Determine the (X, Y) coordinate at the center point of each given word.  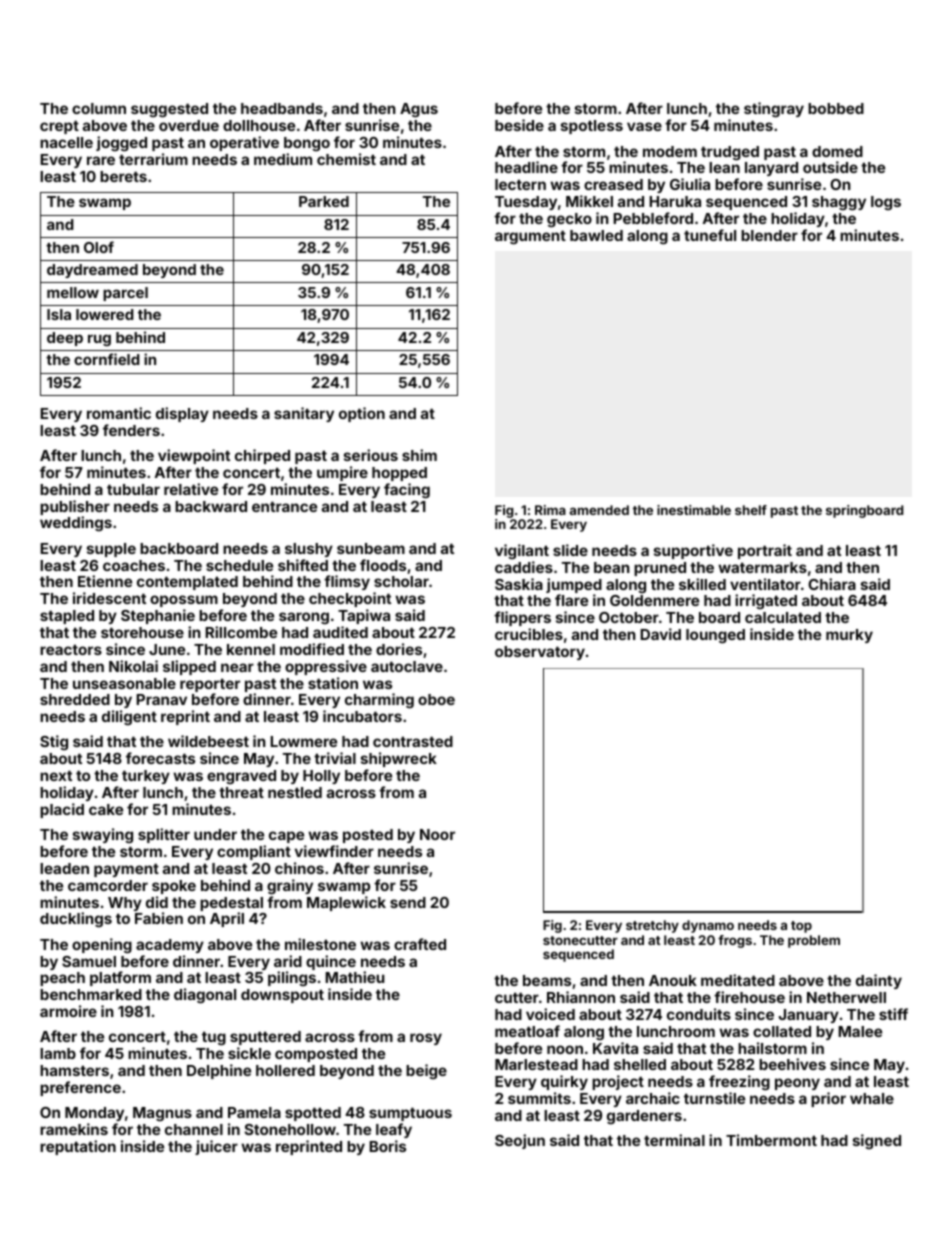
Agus (419, 110)
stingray (774, 110)
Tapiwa (364, 616)
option (362, 414)
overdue (189, 125)
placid (62, 810)
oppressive (326, 667)
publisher (75, 507)
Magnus (162, 1114)
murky (849, 636)
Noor (437, 834)
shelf (751, 510)
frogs (735, 941)
